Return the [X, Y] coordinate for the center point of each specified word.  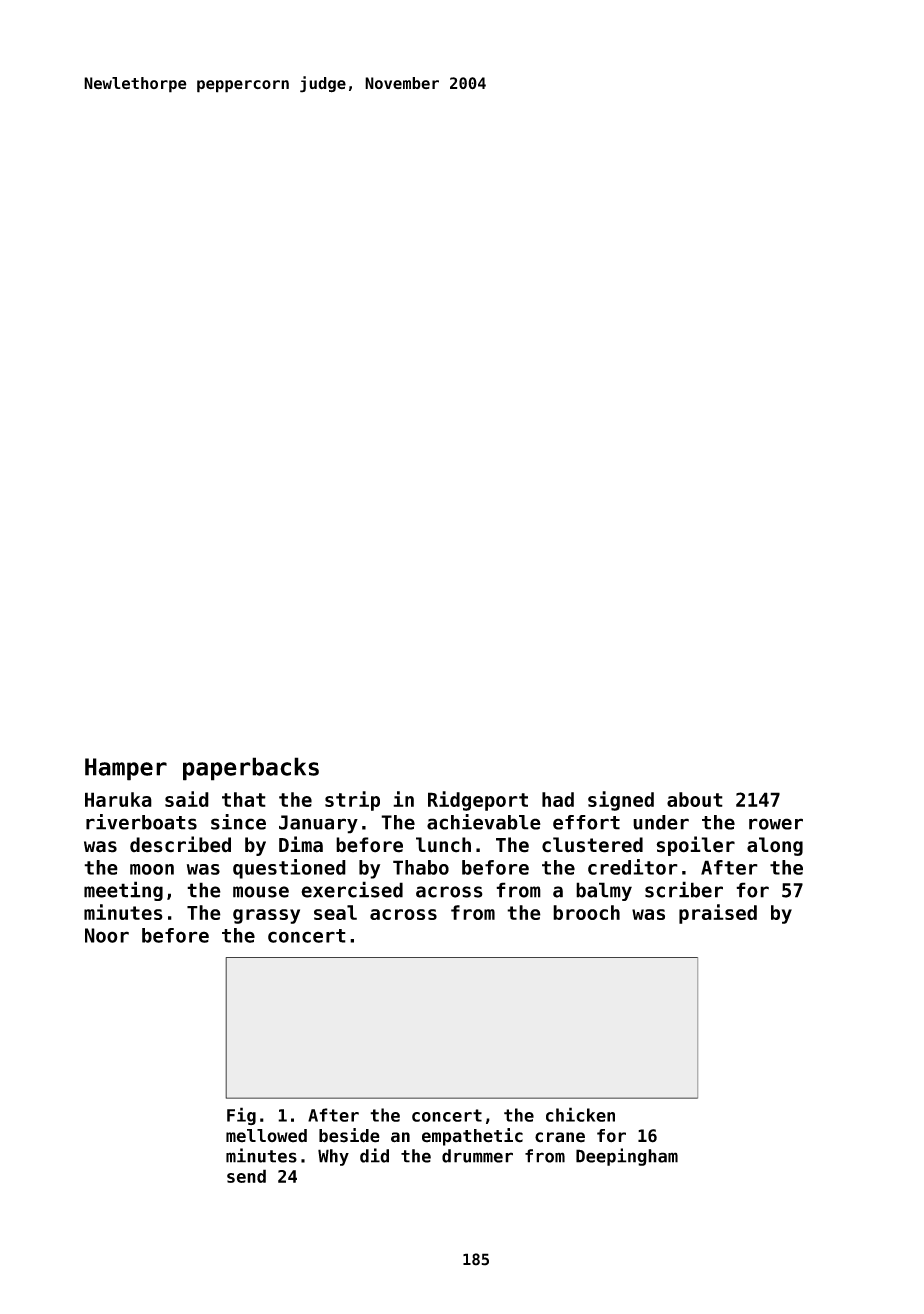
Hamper [126, 769]
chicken [580, 1114]
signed [621, 801]
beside [349, 1135]
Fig [241, 1116]
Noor [107, 935]
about [695, 799]
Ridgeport [478, 801]
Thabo [421, 867]
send [246, 1176]
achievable [484, 822]
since [238, 822]
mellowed [266, 1136]
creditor [633, 867]
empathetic [472, 1137]
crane [560, 1137]
